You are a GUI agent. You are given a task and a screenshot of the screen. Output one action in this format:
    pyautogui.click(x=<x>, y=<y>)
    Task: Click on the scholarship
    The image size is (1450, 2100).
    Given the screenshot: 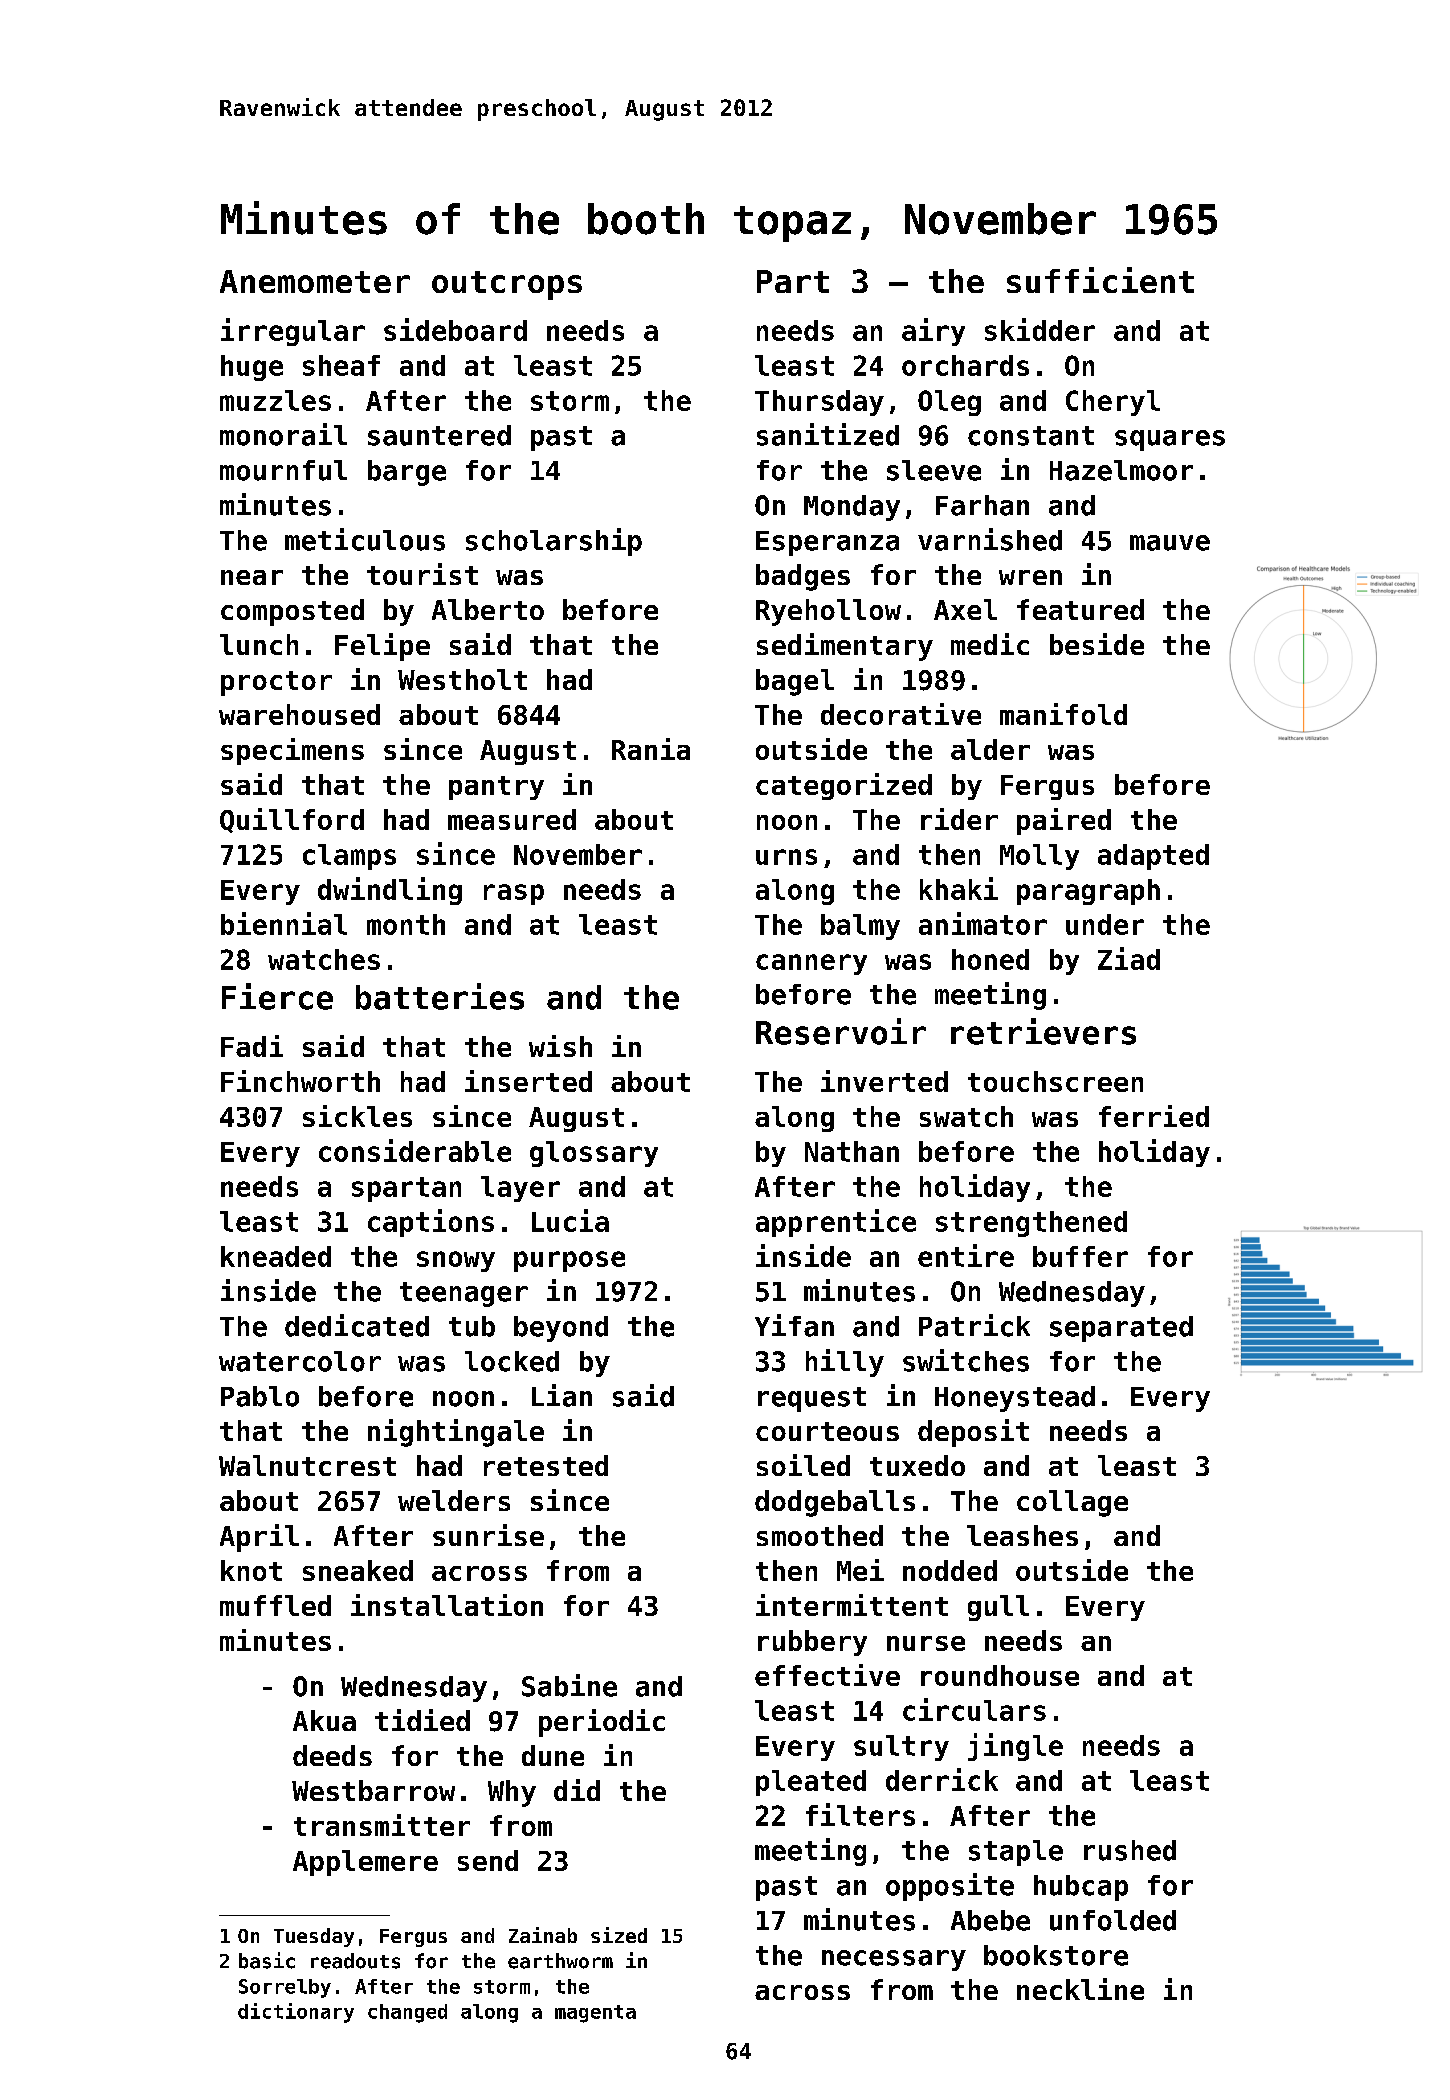 What is the action you would take?
    pyautogui.click(x=554, y=542)
